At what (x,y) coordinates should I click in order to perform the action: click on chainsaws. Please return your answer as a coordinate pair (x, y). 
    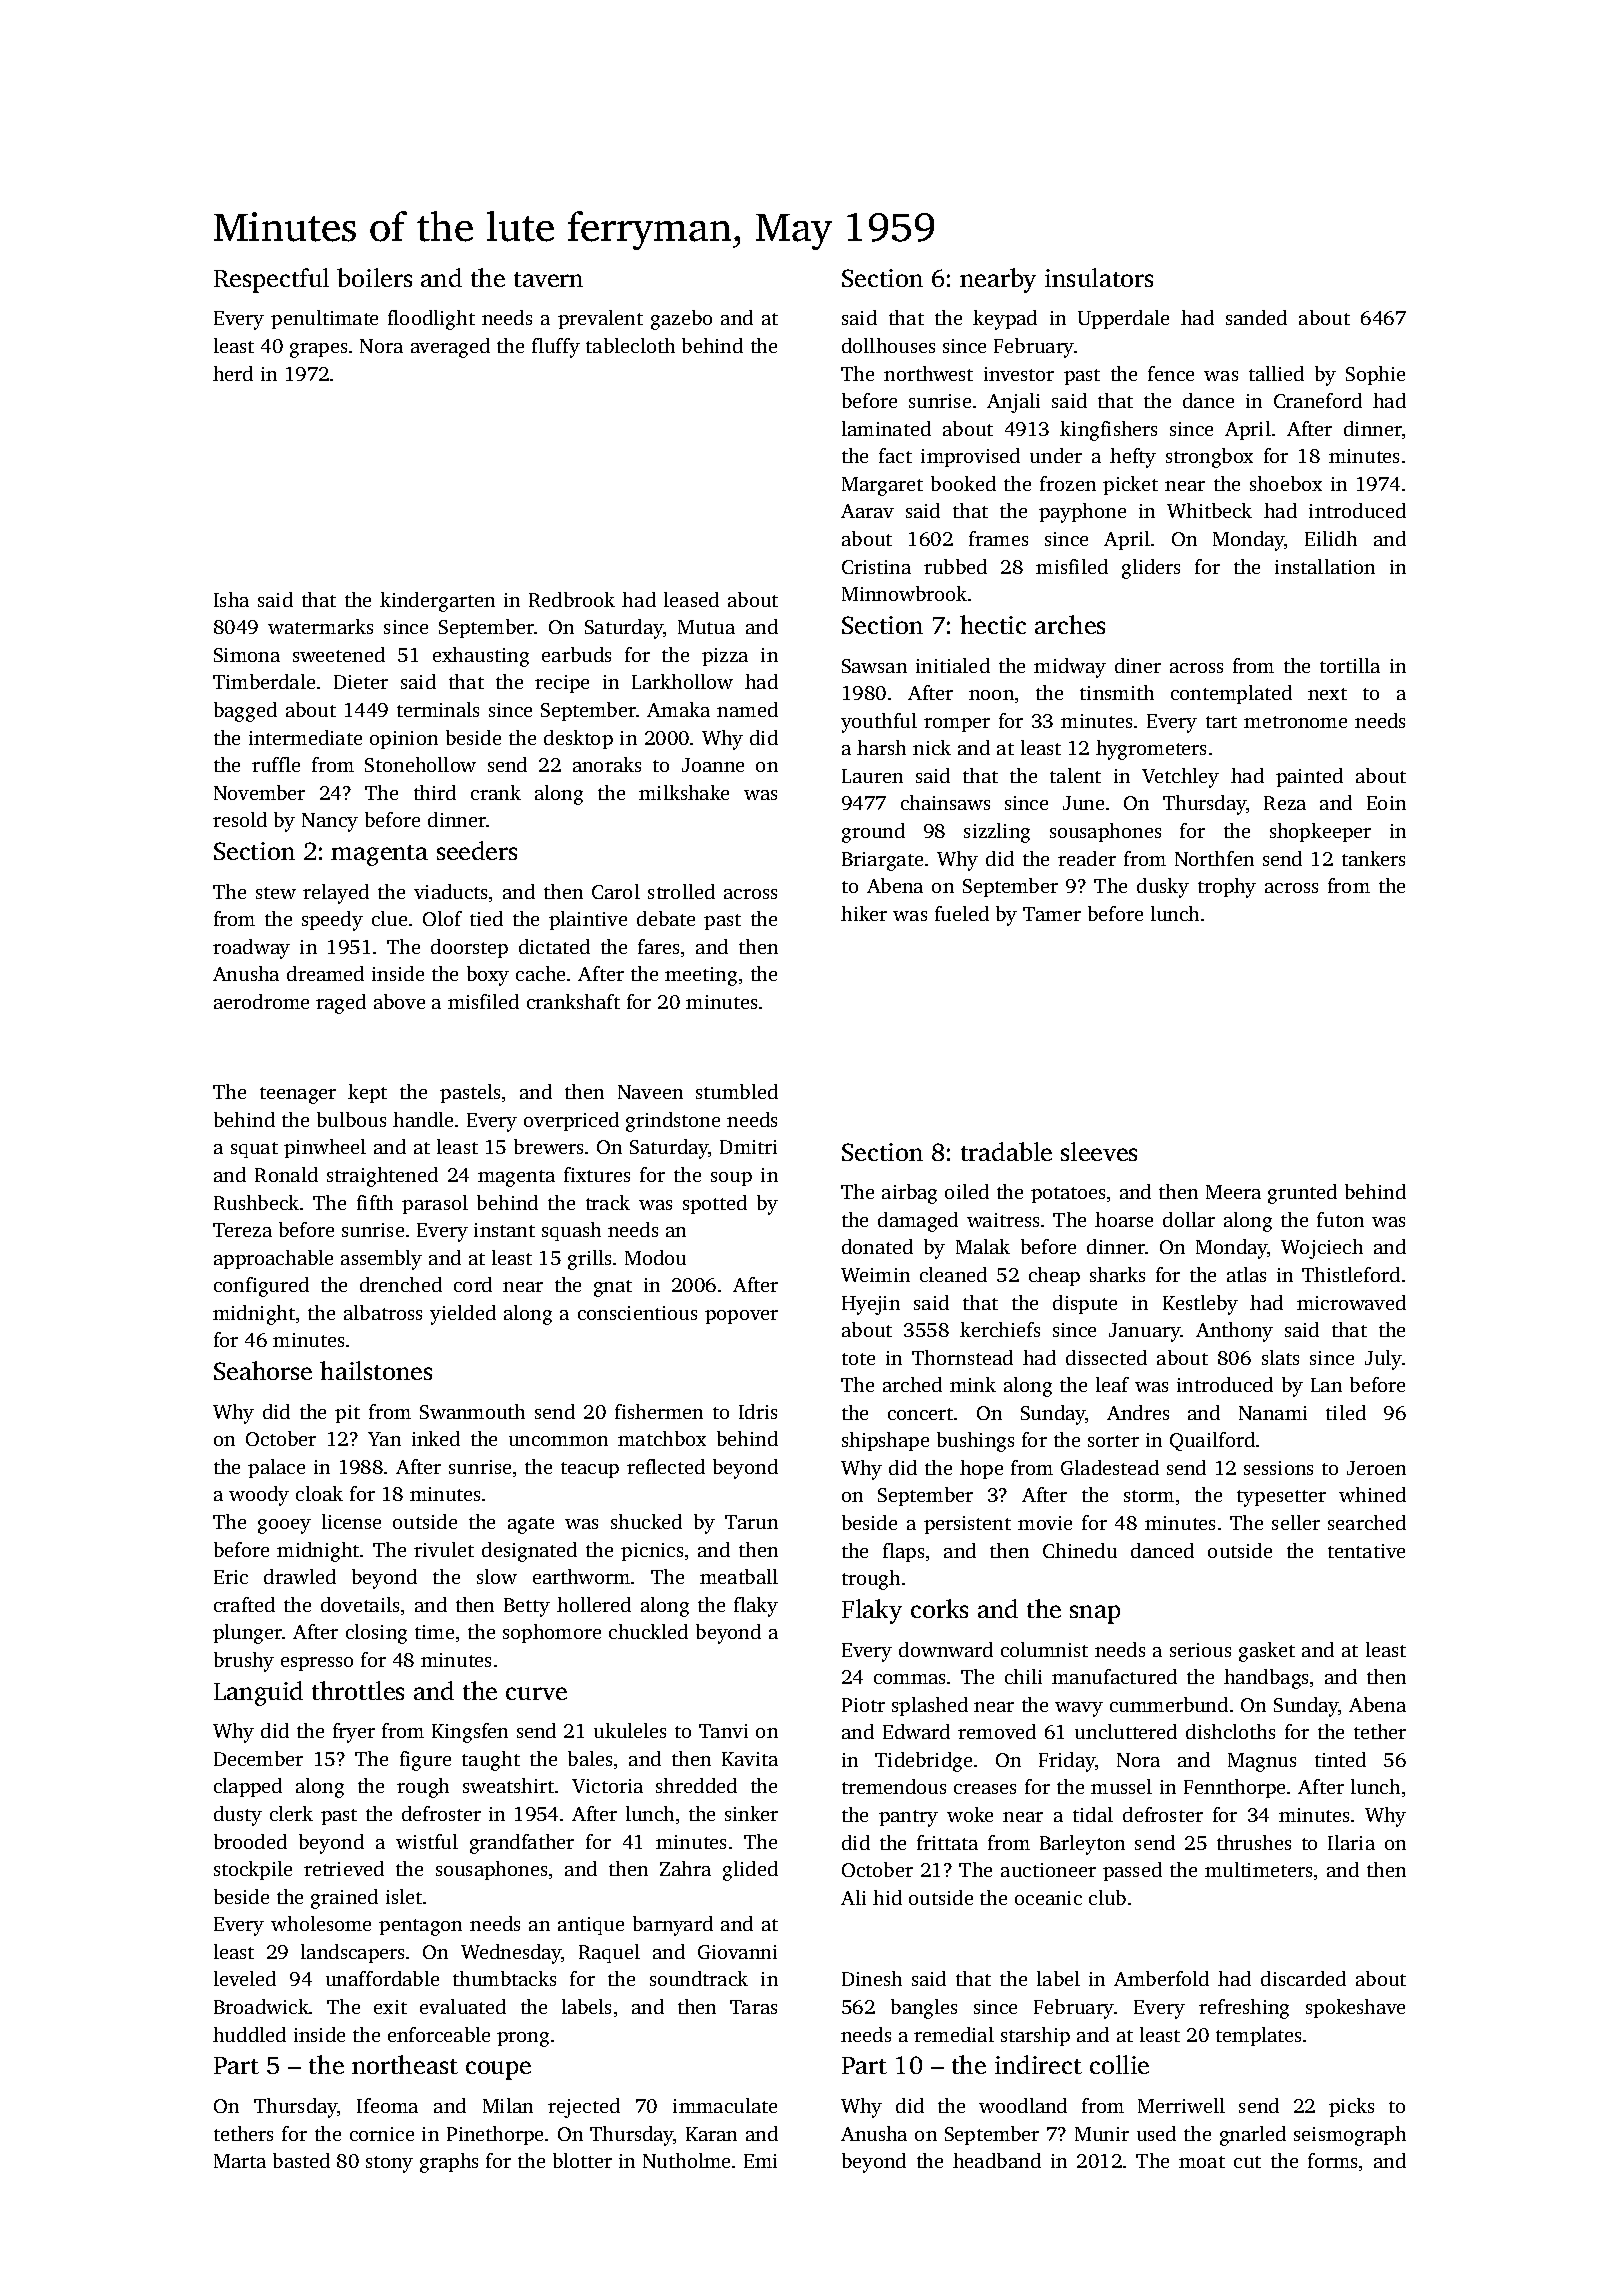
    Looking at the image, I should click on (945, 802).
